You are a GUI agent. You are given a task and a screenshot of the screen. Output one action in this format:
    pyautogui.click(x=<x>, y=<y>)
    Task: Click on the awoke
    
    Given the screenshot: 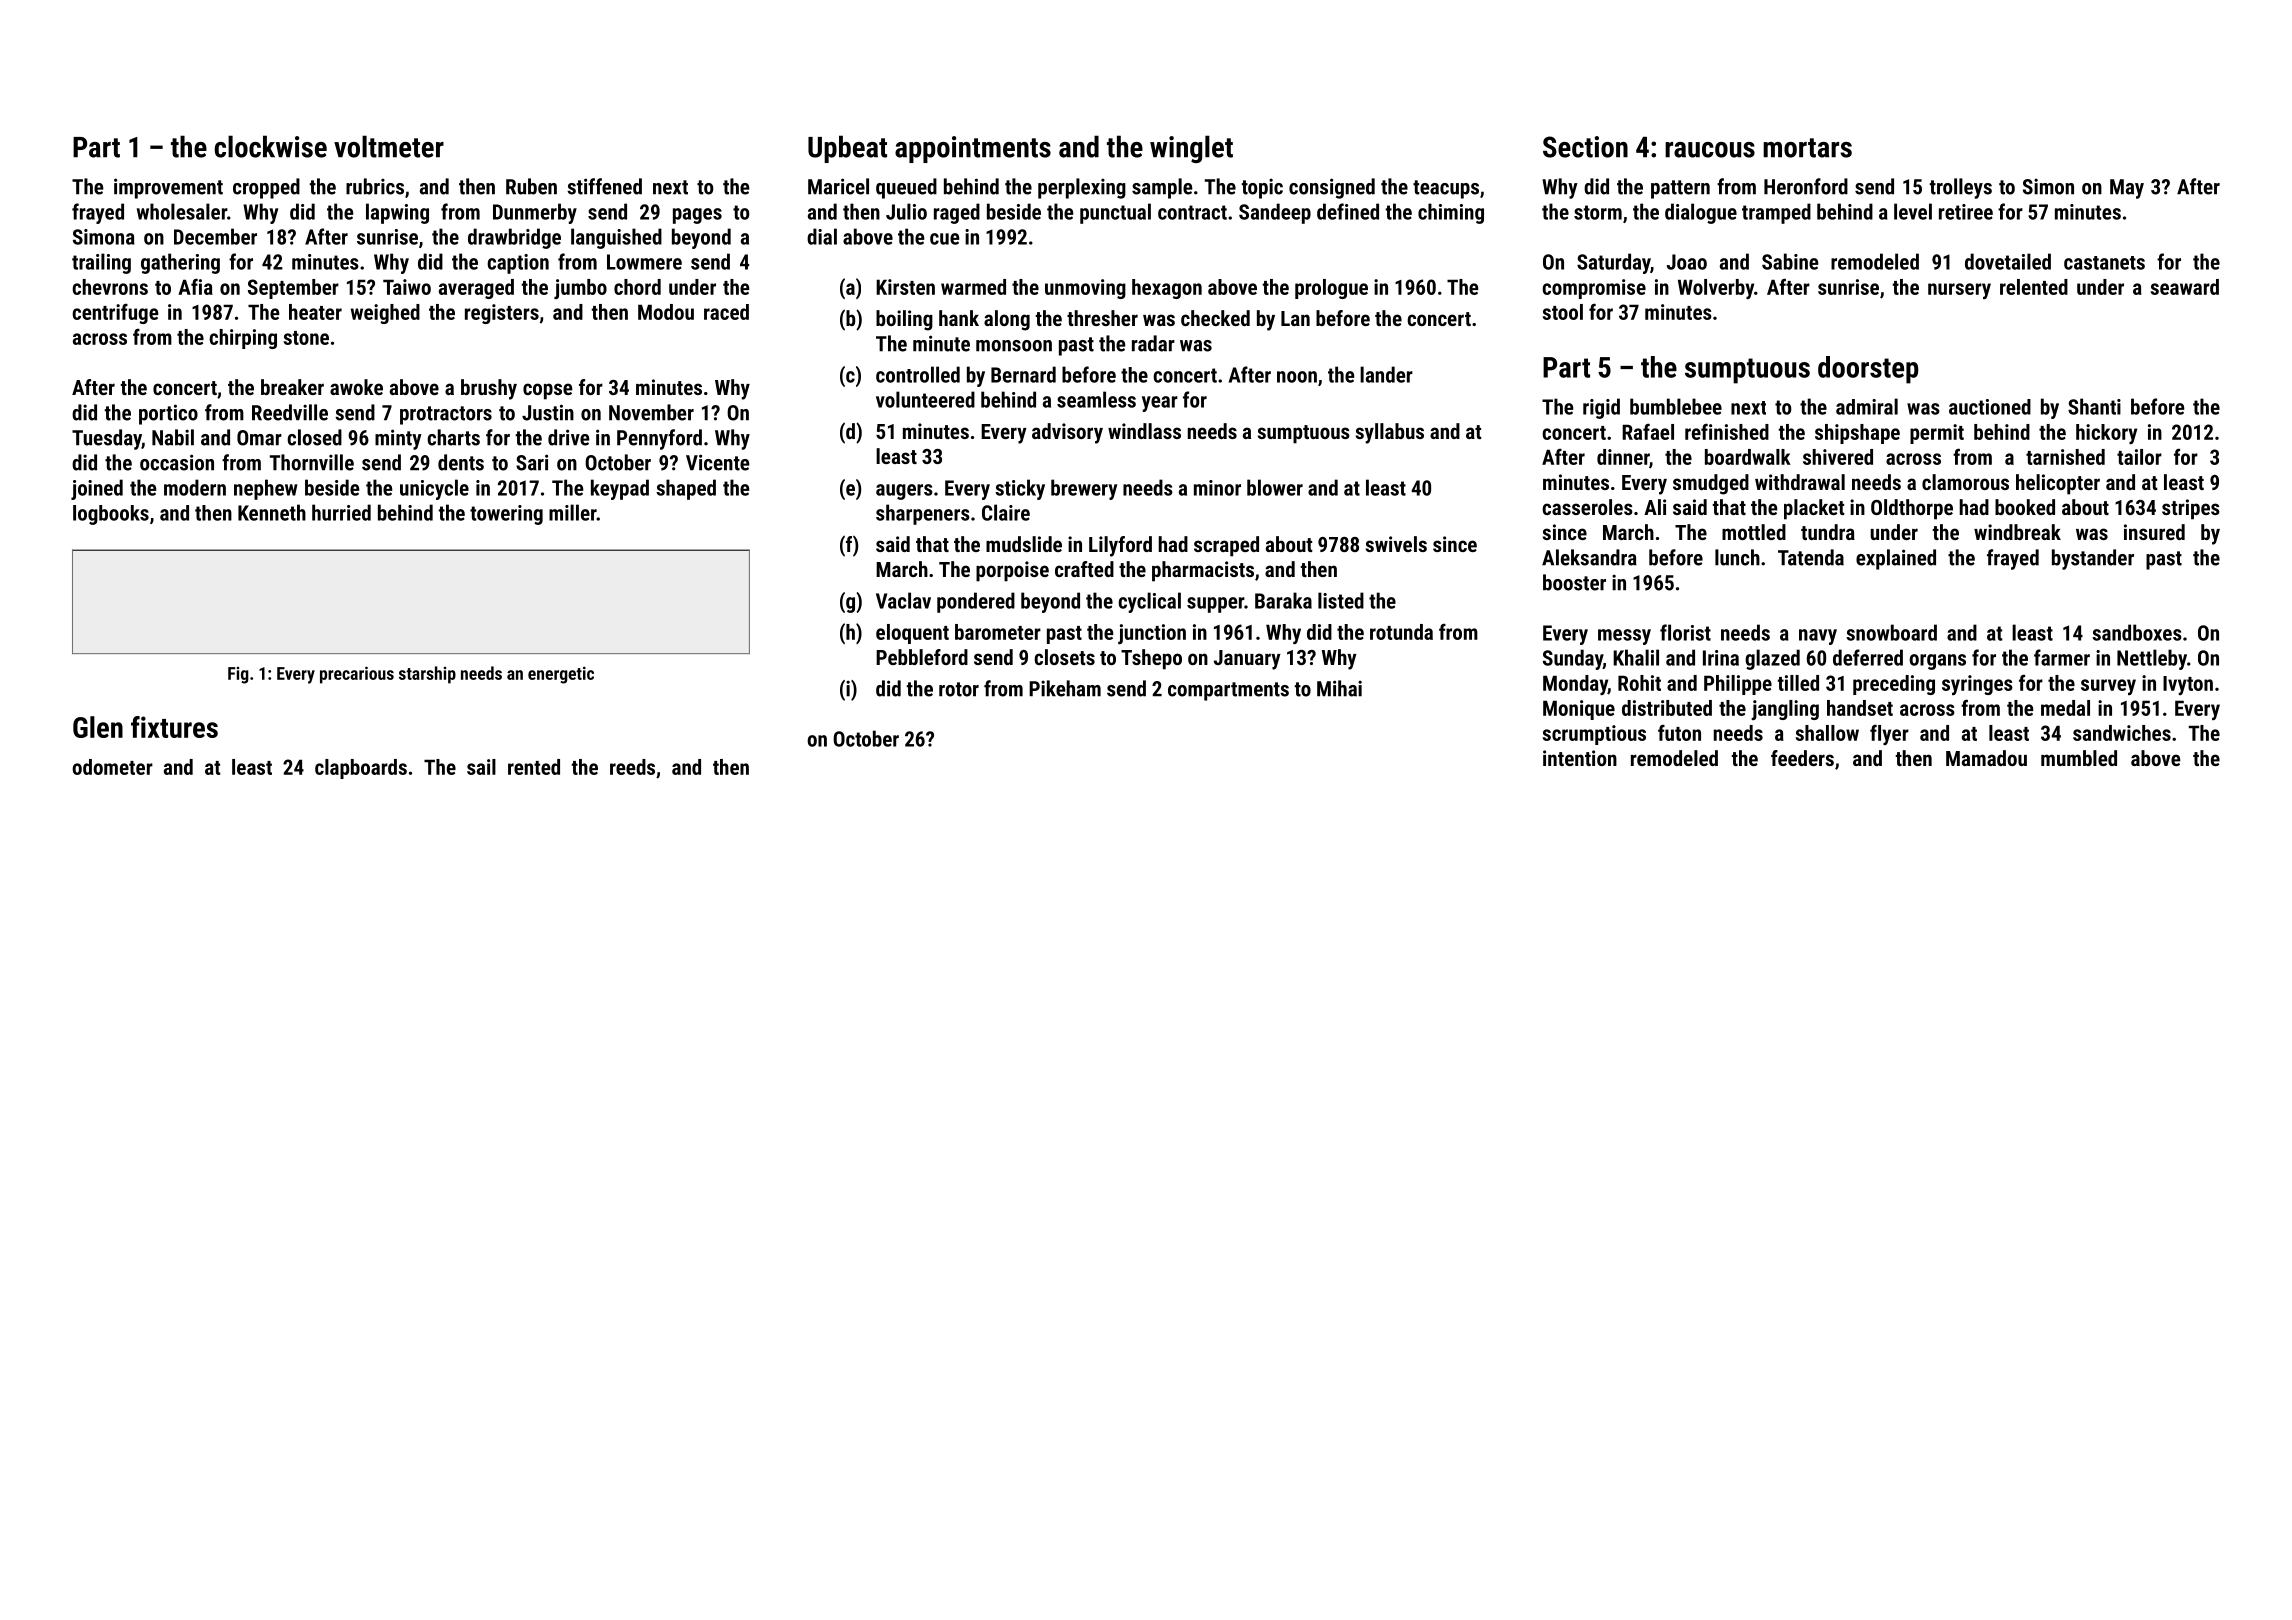 What is the action you would take?
    pyautogui.click(x=356, y=387)
